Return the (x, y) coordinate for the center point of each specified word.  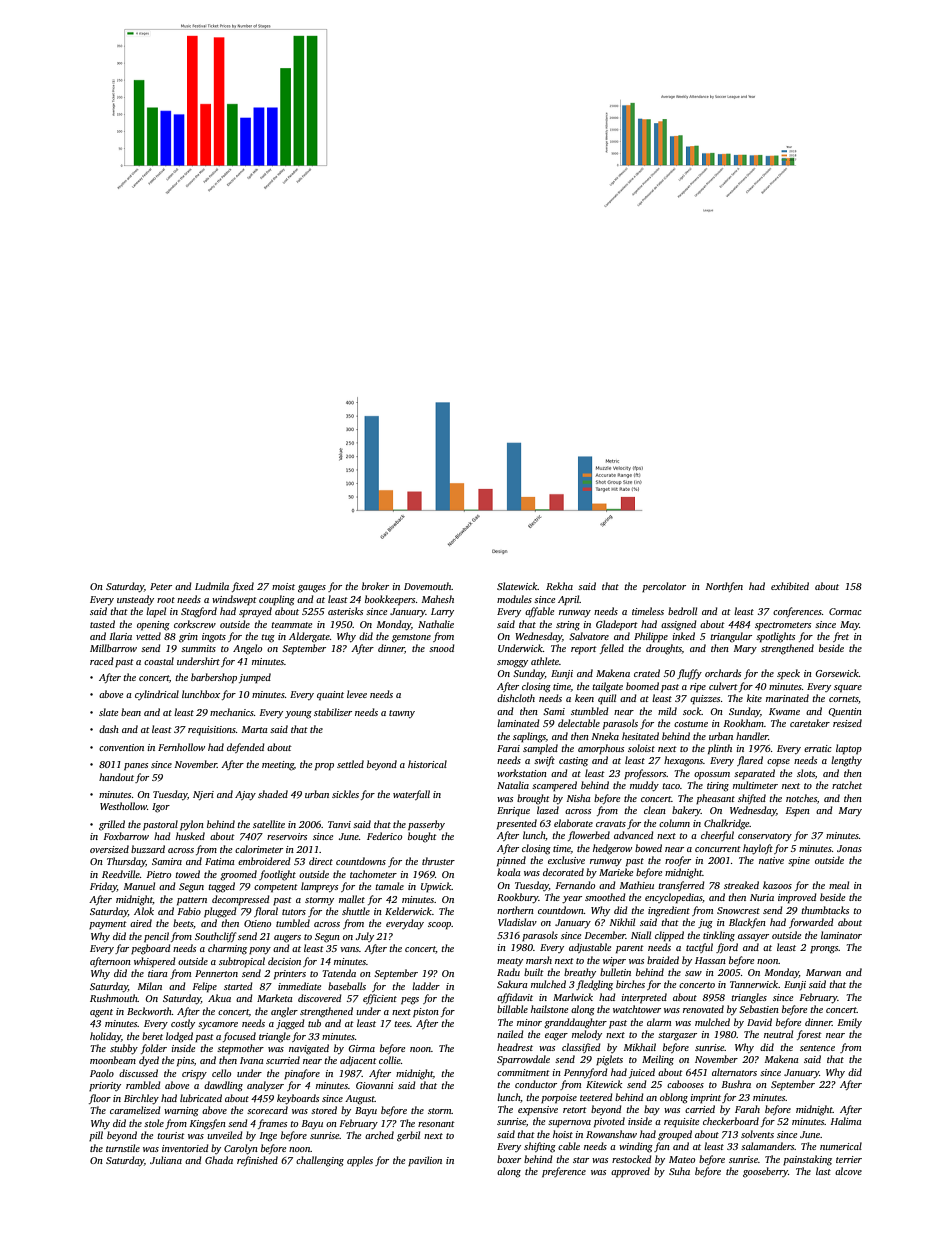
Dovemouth (428, 586)
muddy (644, 786)
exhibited (790, 586)
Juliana (166, 1160)
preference (564, 1172)
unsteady (135, 600)
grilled (112, 825)
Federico (384, 836)
